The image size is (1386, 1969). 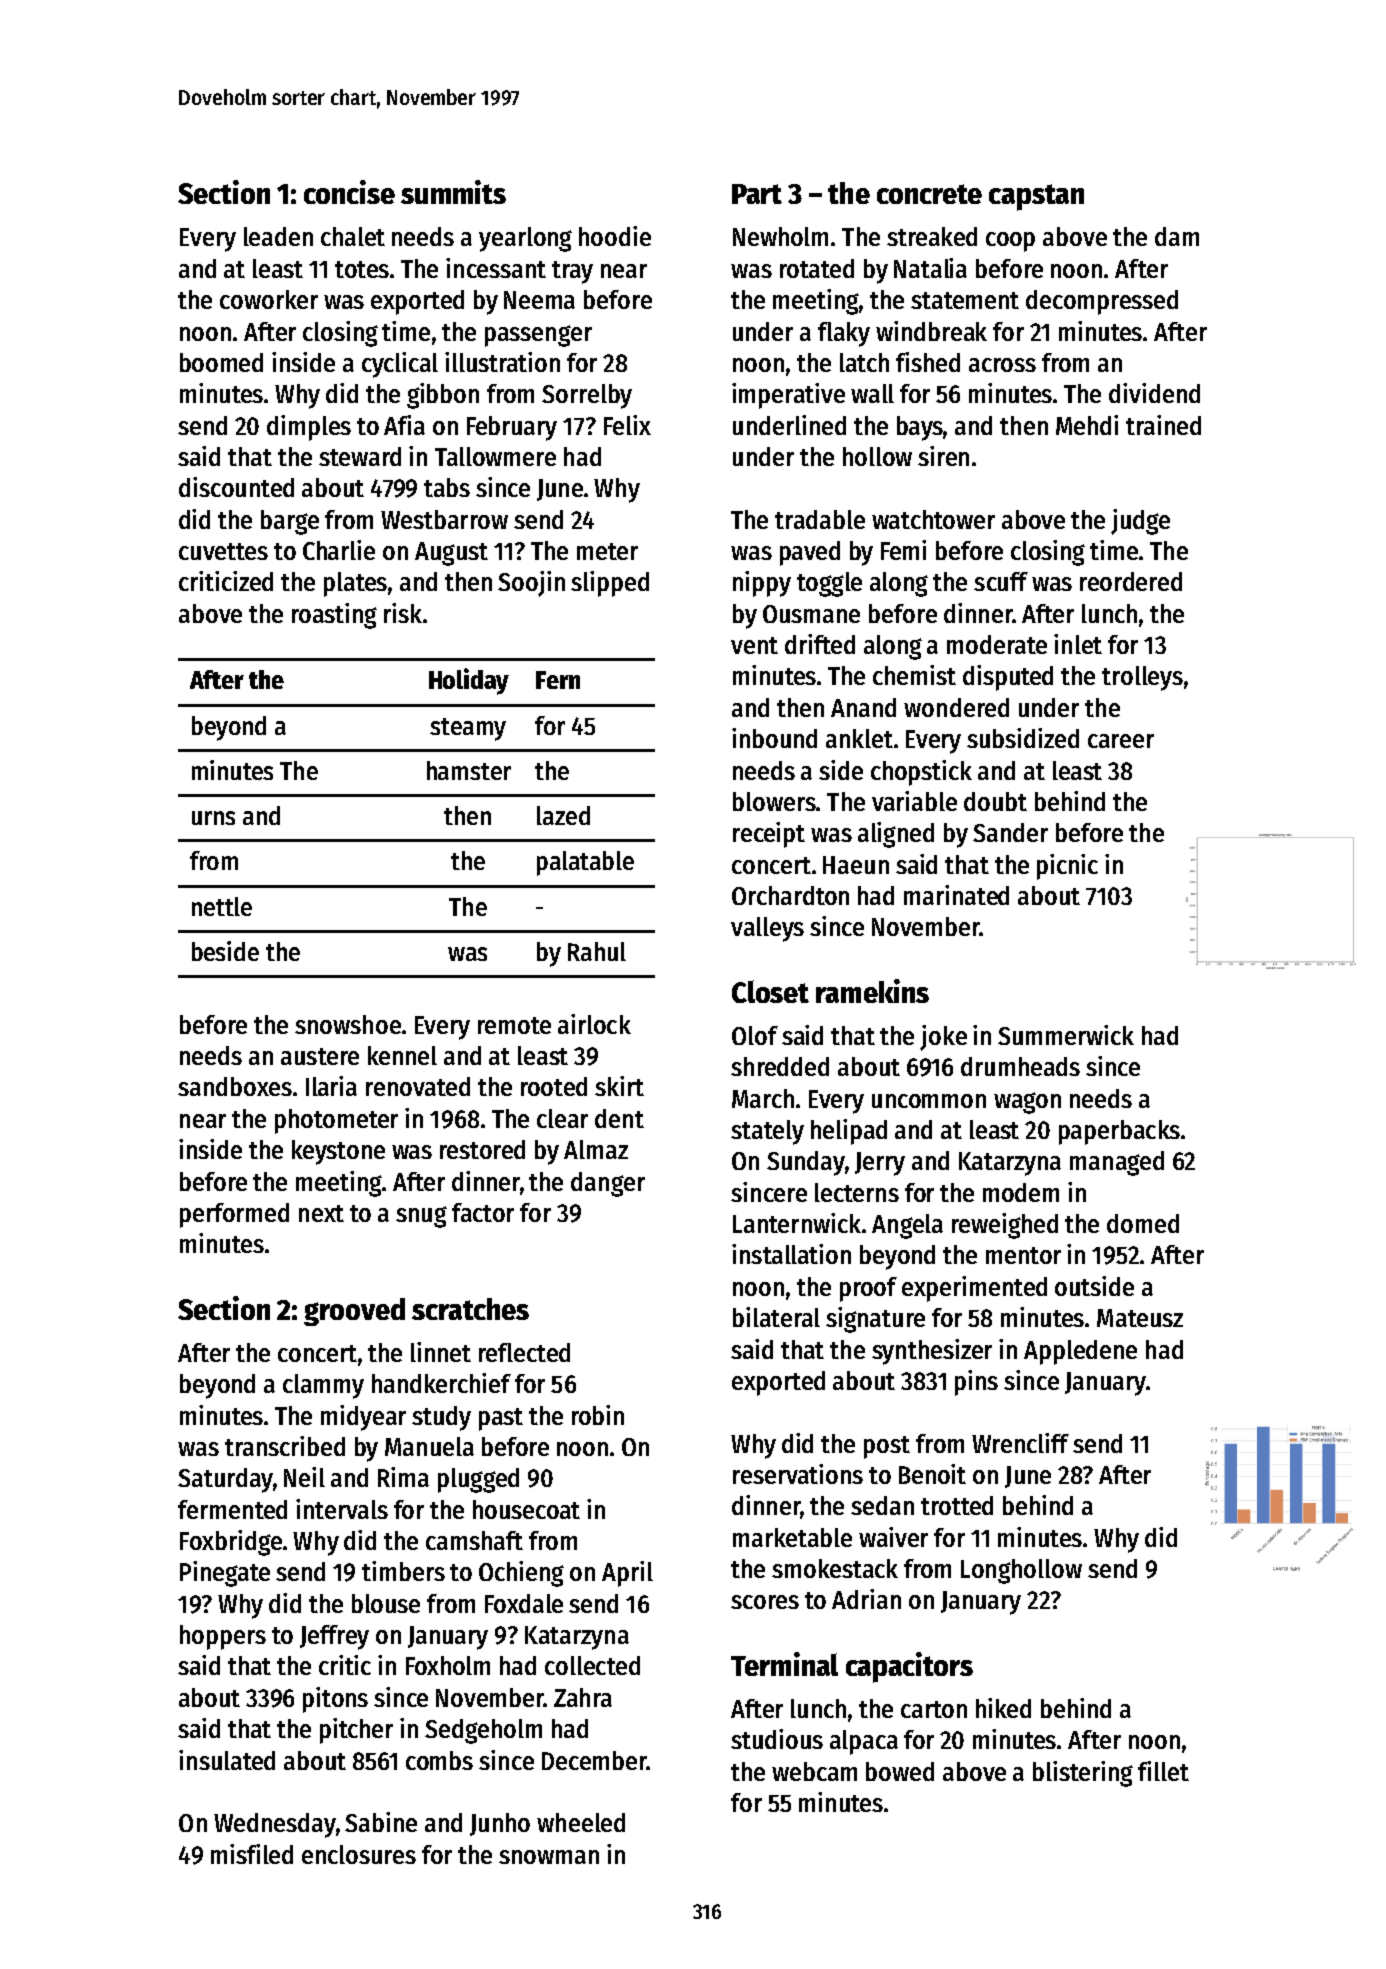 What do you see at coordinates (791, 1254) in the image?
I see `installation` at bounding box center [791, 1254].
